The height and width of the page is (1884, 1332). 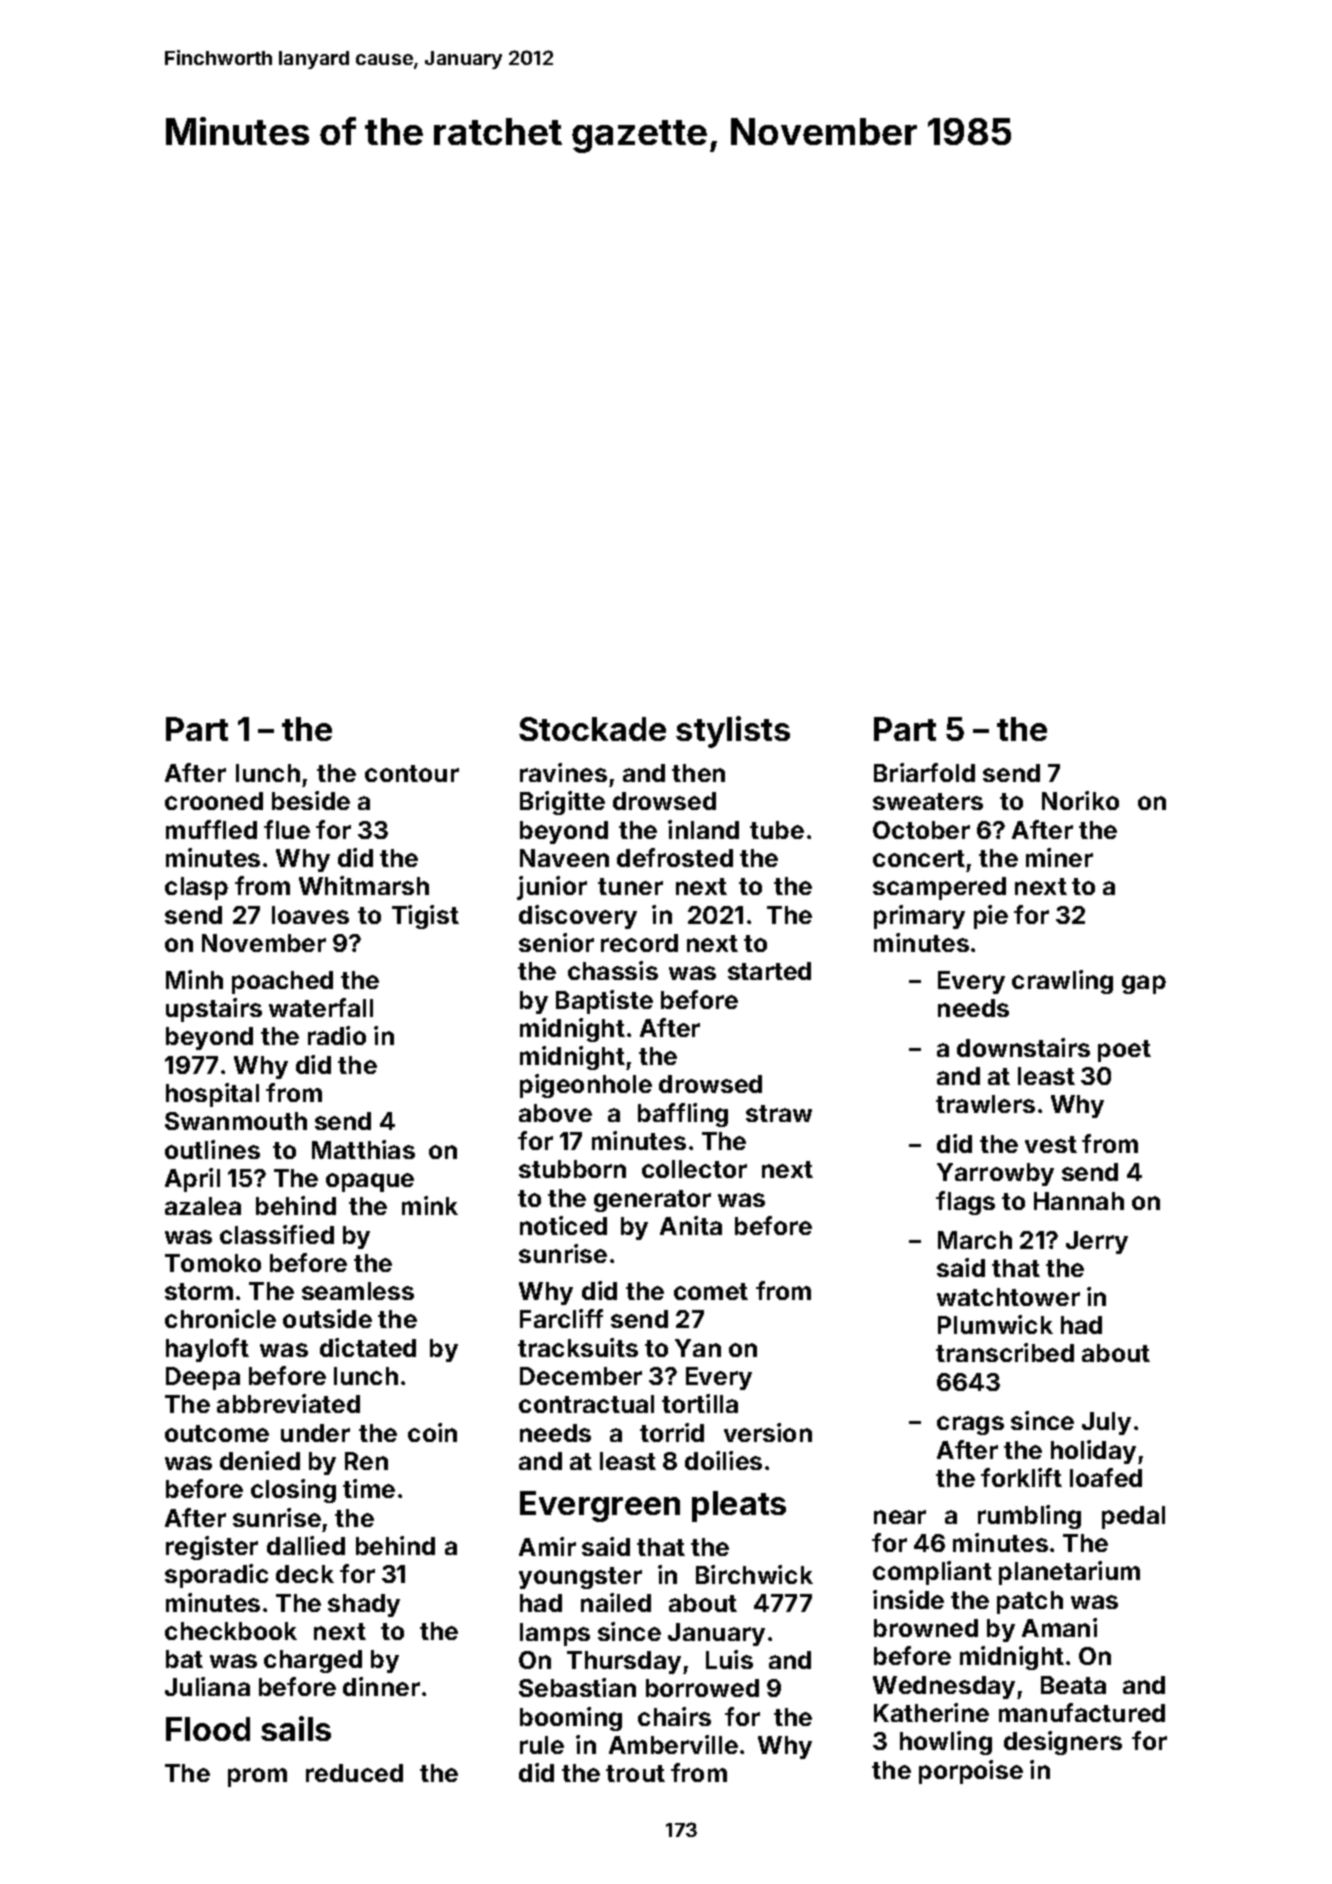 I want to click on poached, so click(x=282, y=982).
